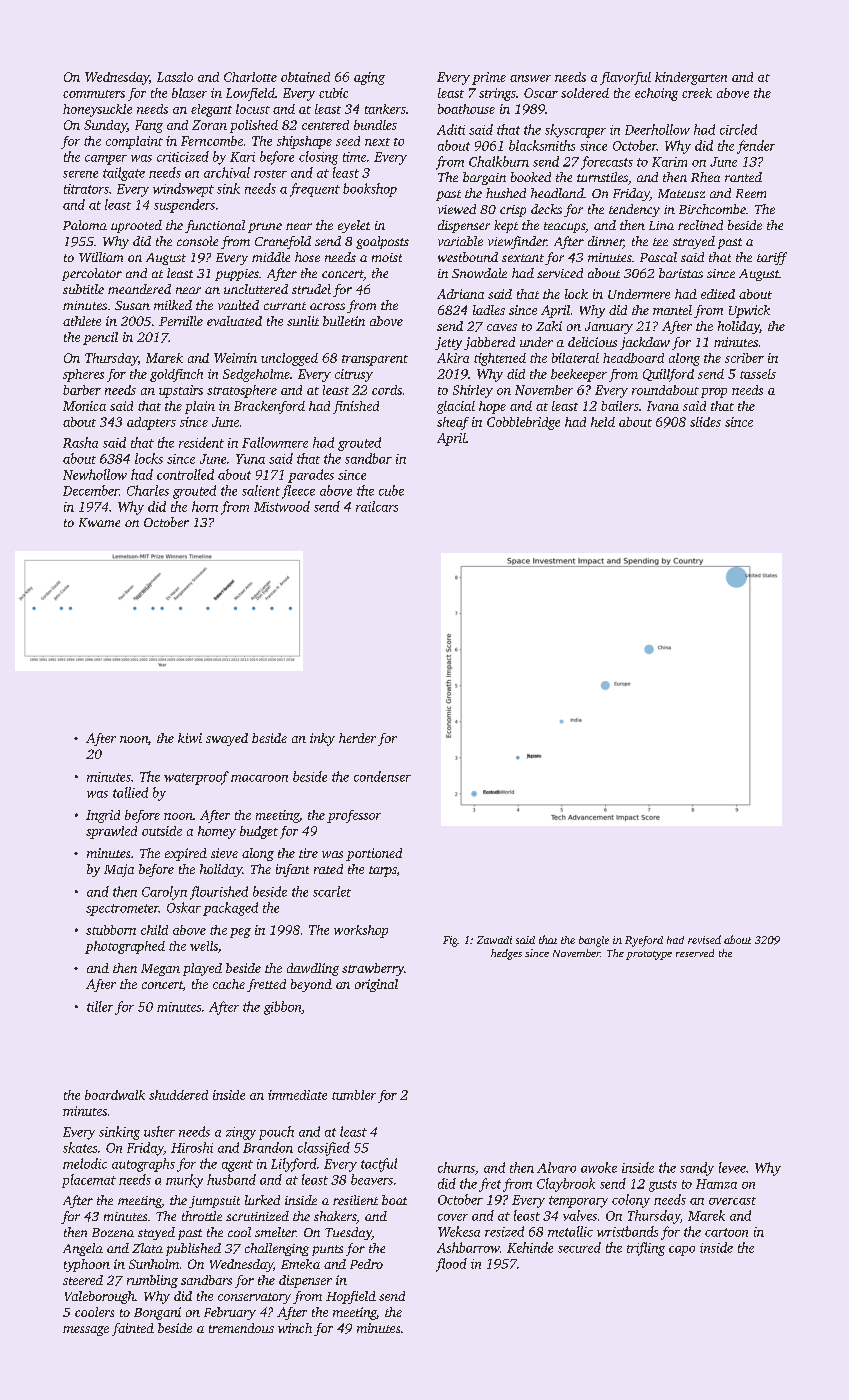 This page has width=849, height=1400. I want to click on tallied, so click(130, 792).
